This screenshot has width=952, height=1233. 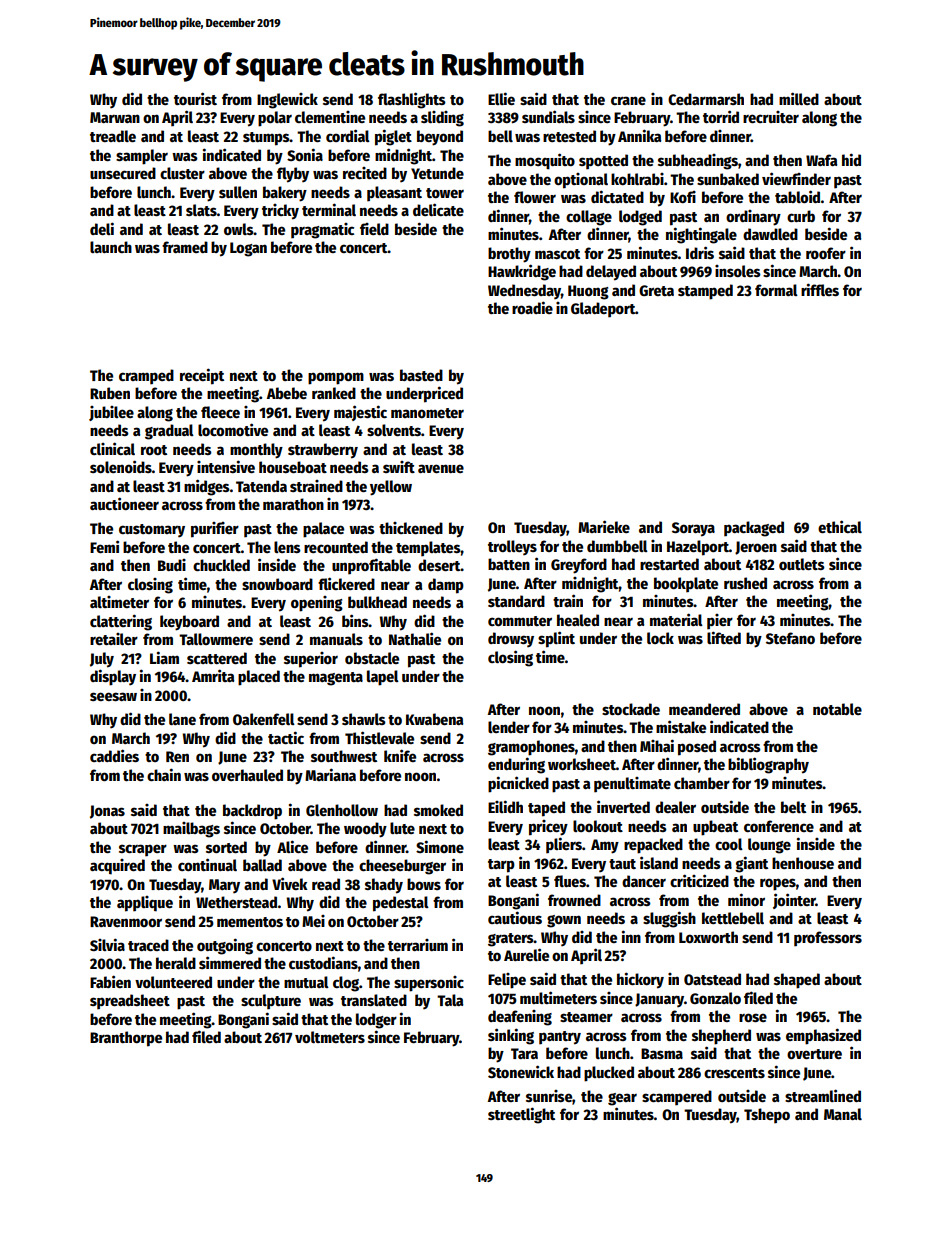 What do you see at coordinates (698, 162) in the screenshot?
I see `subheadings` at bounding box center [698, 162].
